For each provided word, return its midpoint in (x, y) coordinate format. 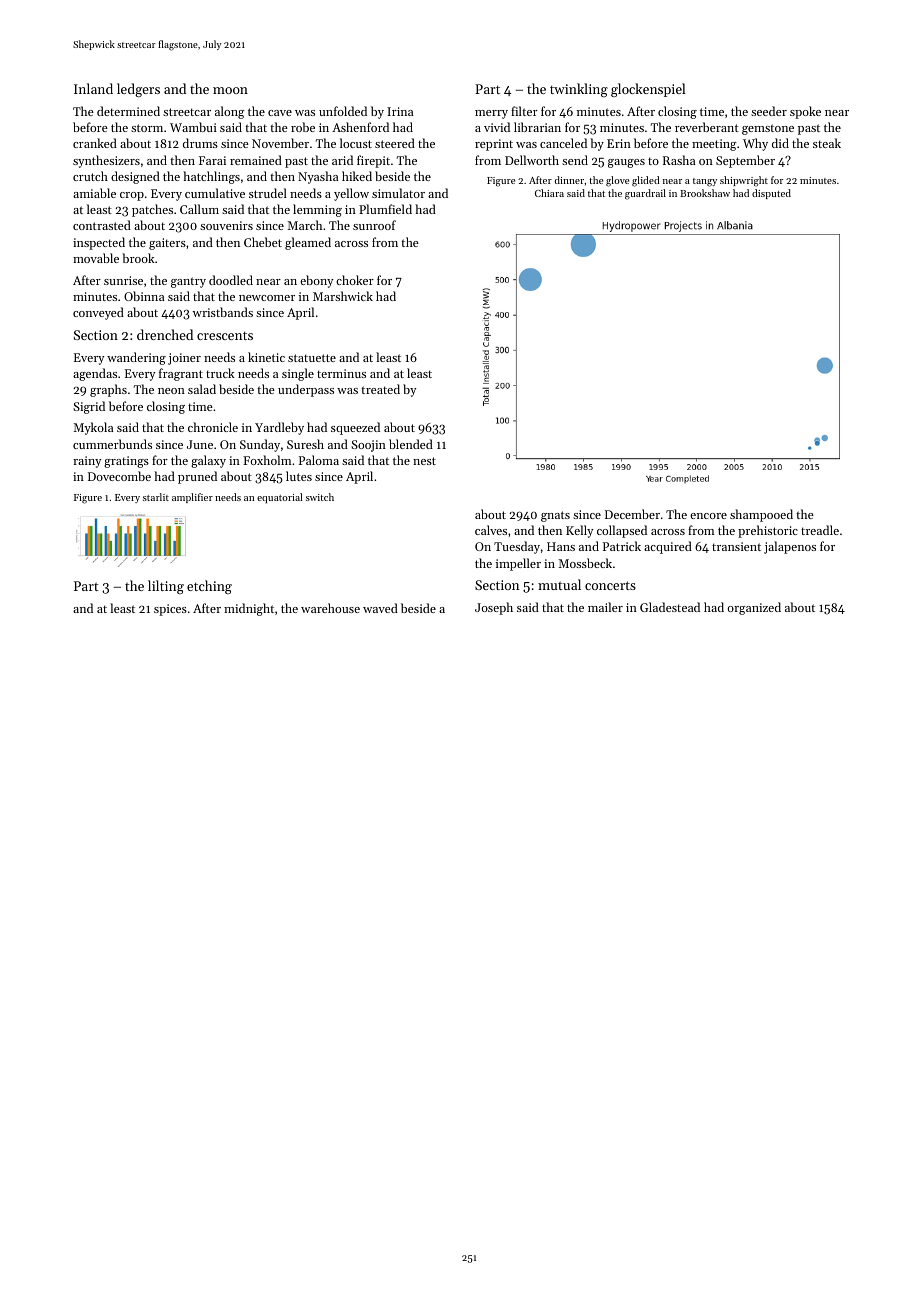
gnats (555, 516)
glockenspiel (648, 90)
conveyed (98, 313)
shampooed (761, 515)
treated (380, 389)
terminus (341, 373)
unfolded (343, 111)
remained (256, 160)
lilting (166, 587)
